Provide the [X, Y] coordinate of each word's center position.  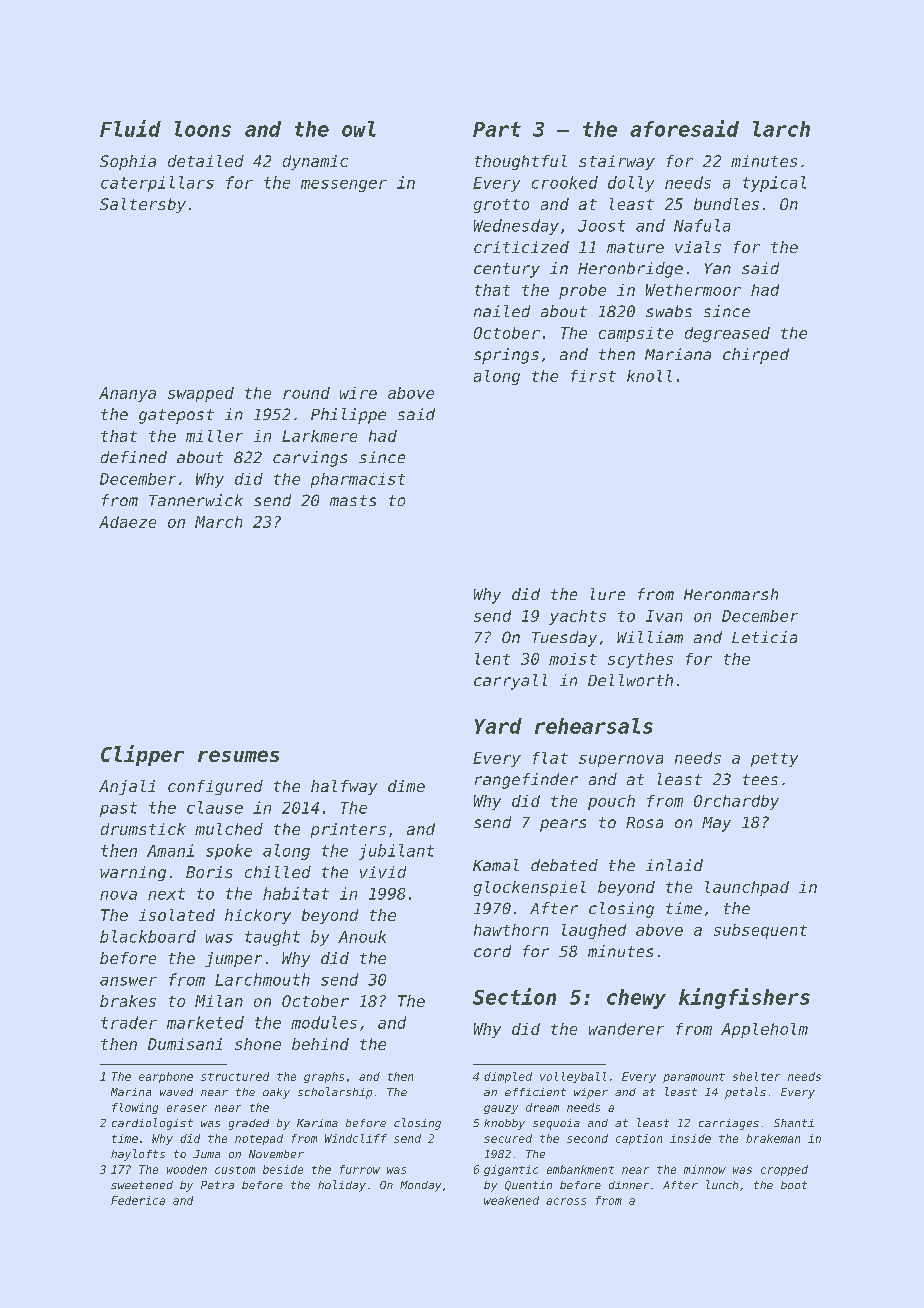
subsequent [760, 931]
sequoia [556, 1124]
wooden [187, 1169]
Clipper [142, 755]
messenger [344, 186]
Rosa [644, 822]
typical [774, 184]
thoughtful [521, 162]
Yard [498, 726]
